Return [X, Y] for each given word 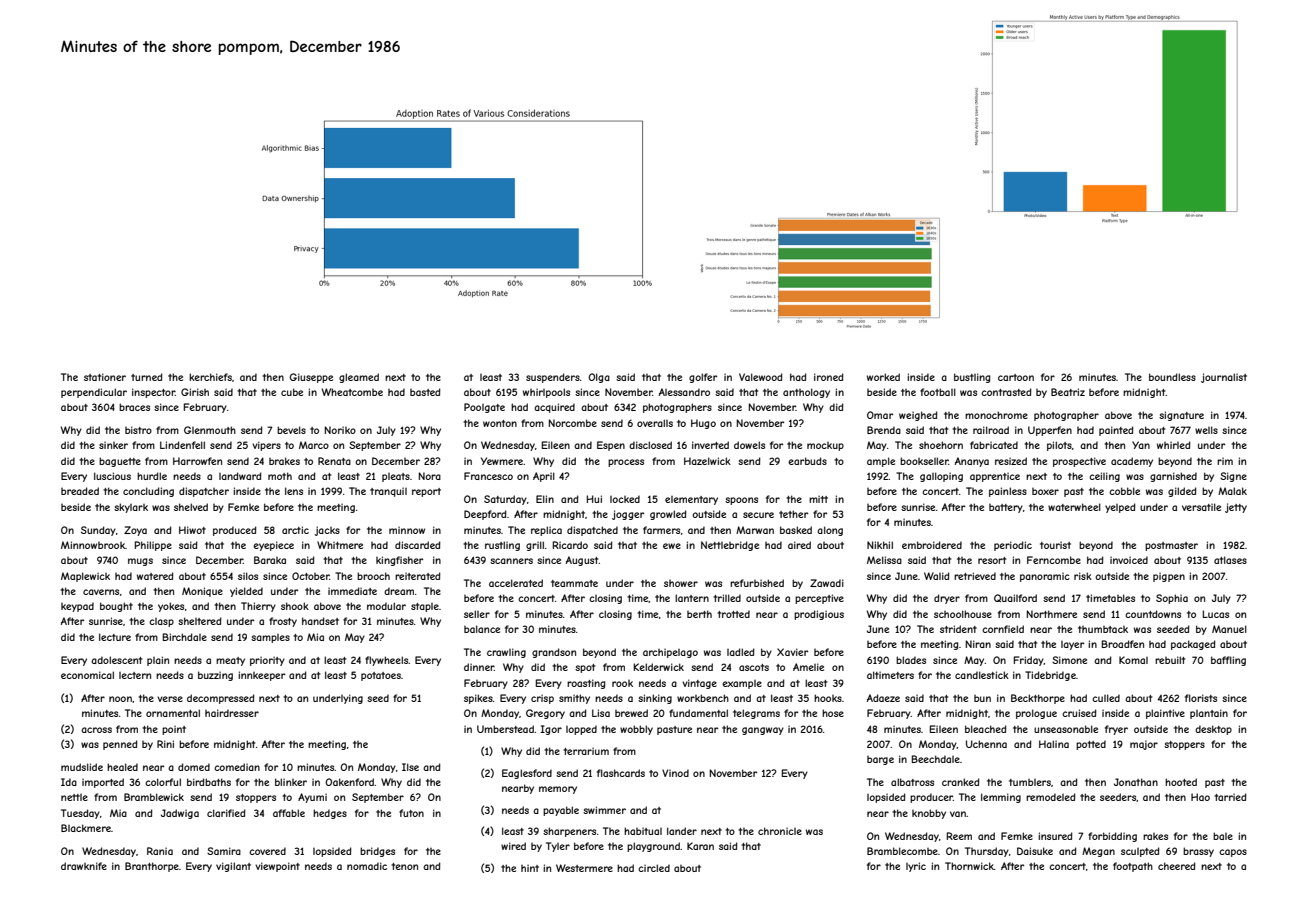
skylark [131, 508]
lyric [916, 867]
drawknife [84, 866]
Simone [1069, 660]
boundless [1172, 377]
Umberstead [505, 729]
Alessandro [684, 392]
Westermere [584, 868]
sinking [655, 699]
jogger [628, 515]
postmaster [1171, 546]
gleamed [359, 378]
